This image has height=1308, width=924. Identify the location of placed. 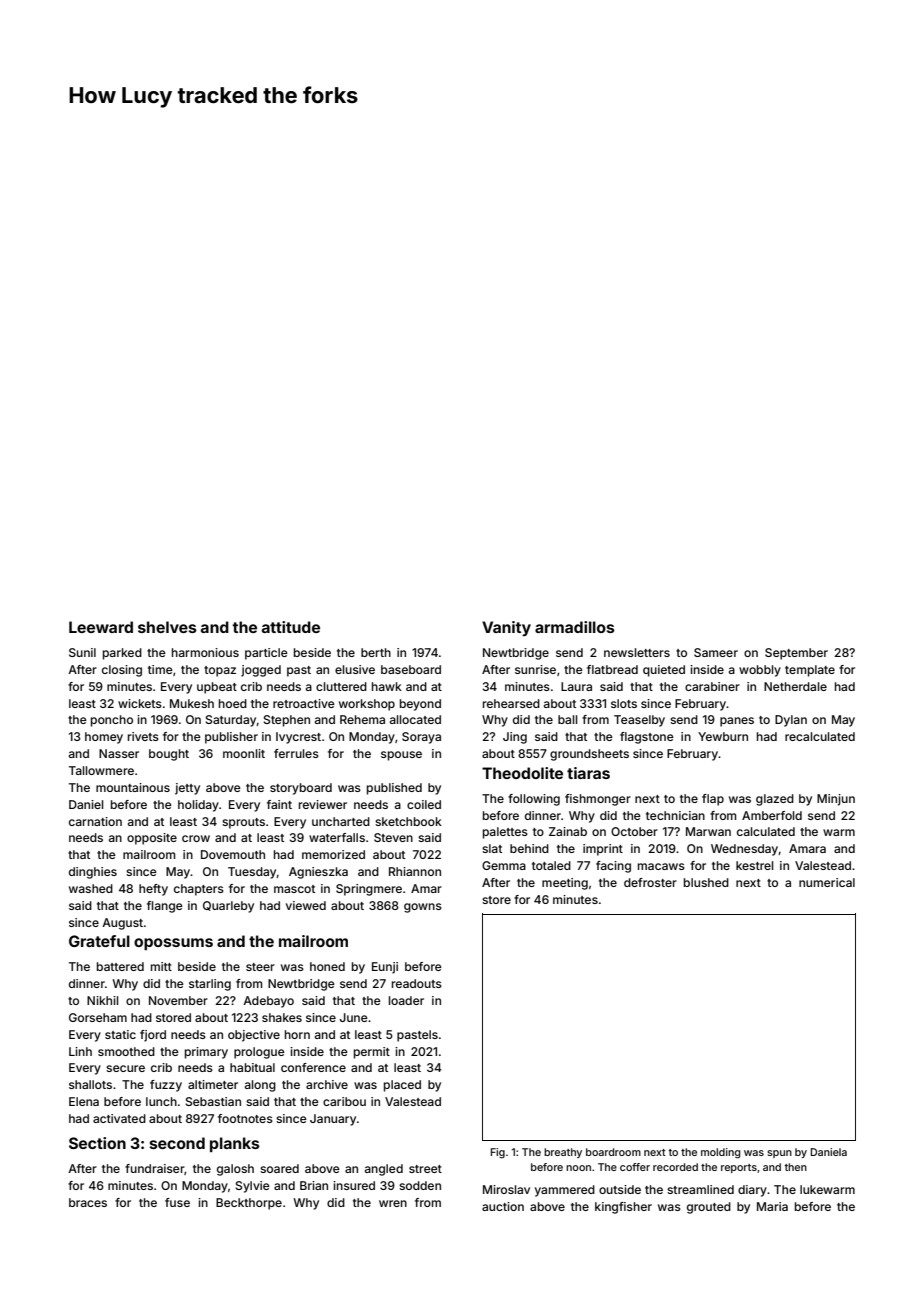
(402, 1086).
